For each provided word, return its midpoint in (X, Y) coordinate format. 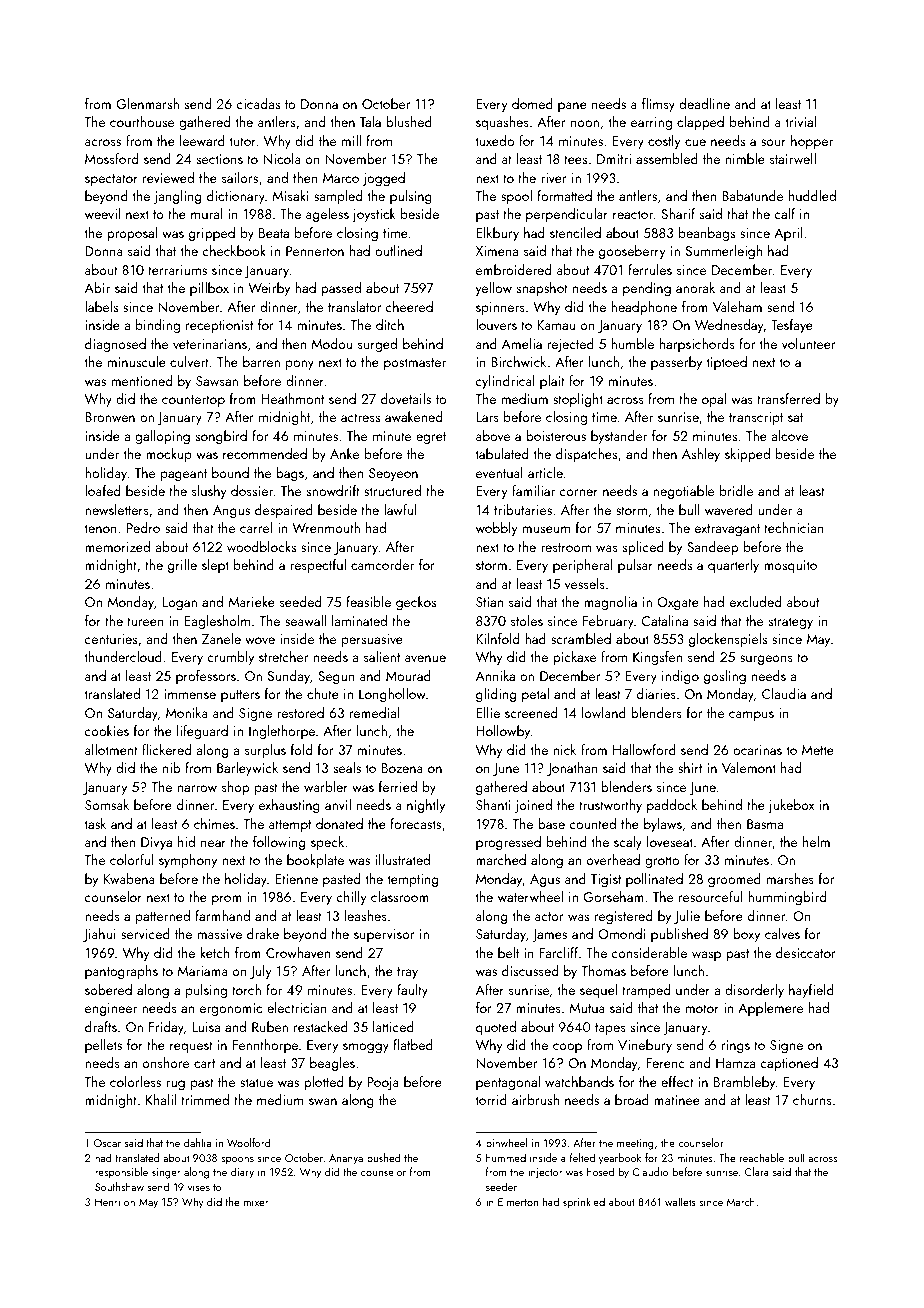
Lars (487, 417)
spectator (111, 180)
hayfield (811, 991)
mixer (256, 1202)
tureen (145, 621)
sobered (108, 989)
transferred (788, 398)
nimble (745, 158)
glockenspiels (728, 640)
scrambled (581, 638)
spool (516, 197)
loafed (102, 490)
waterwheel (530, 896)
